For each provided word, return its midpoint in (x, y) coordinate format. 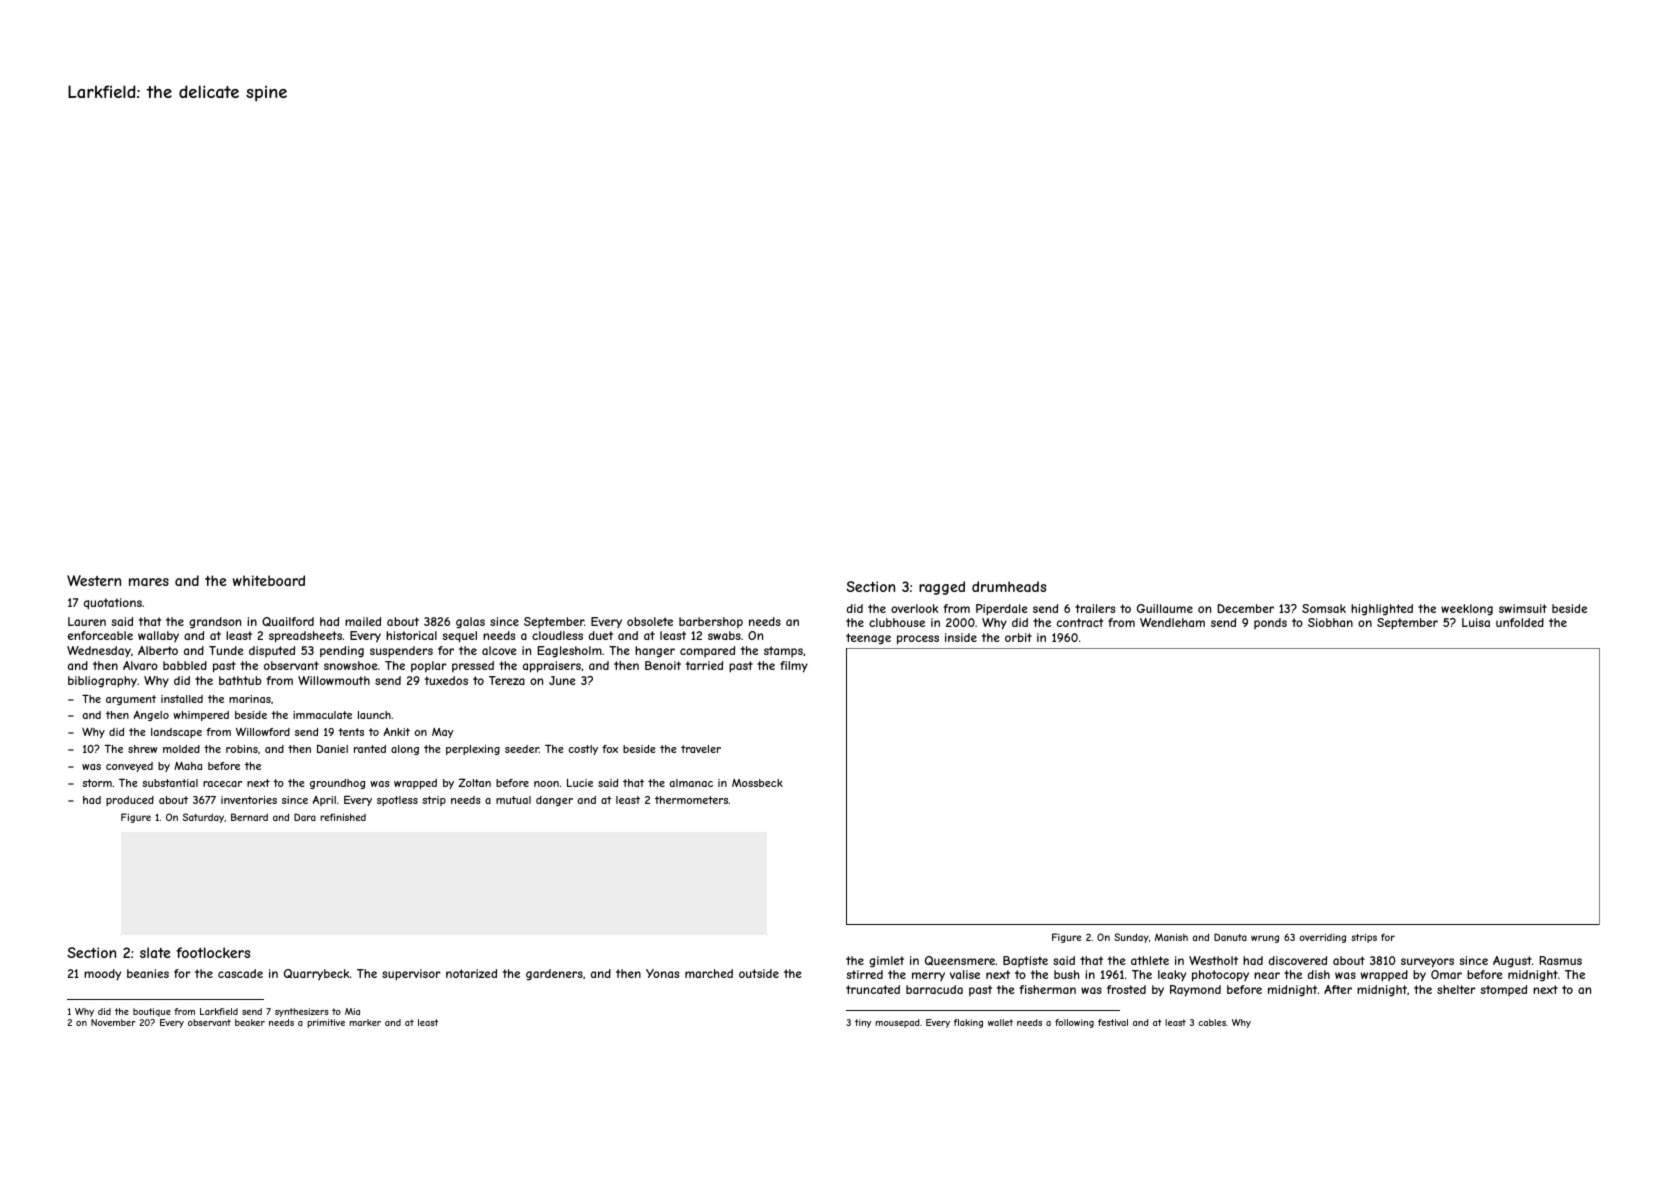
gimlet (886, 962)
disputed (272, 651)
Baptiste (1025, 961)
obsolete (650, 621)
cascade (240, 973)
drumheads (1009, 586)
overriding (1322, 938)
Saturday (203, 818)
